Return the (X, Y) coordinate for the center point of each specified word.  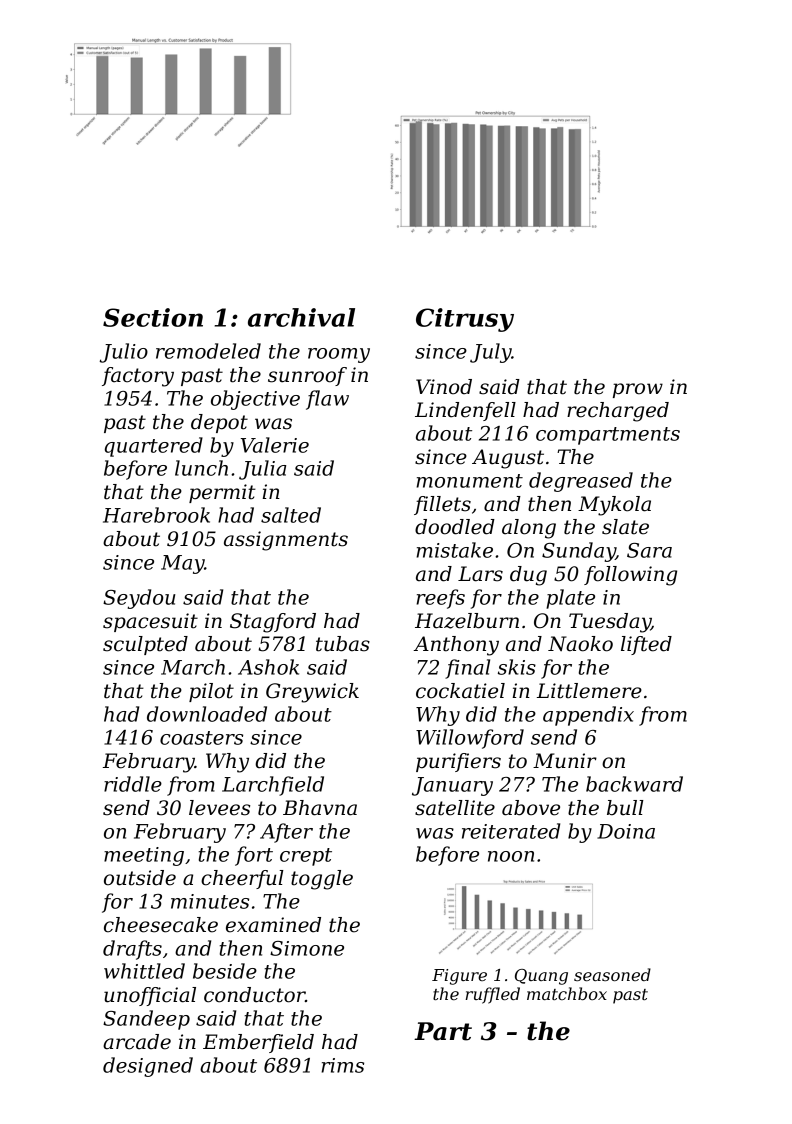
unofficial (150, 996)
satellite (455, 808)
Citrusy (465, 320)
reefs (440, 599)
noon (511, 856)
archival (301, 317)
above (531, 808)
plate (570, 599)
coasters (201, 738)
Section (153, 317)
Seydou (139, 599)
